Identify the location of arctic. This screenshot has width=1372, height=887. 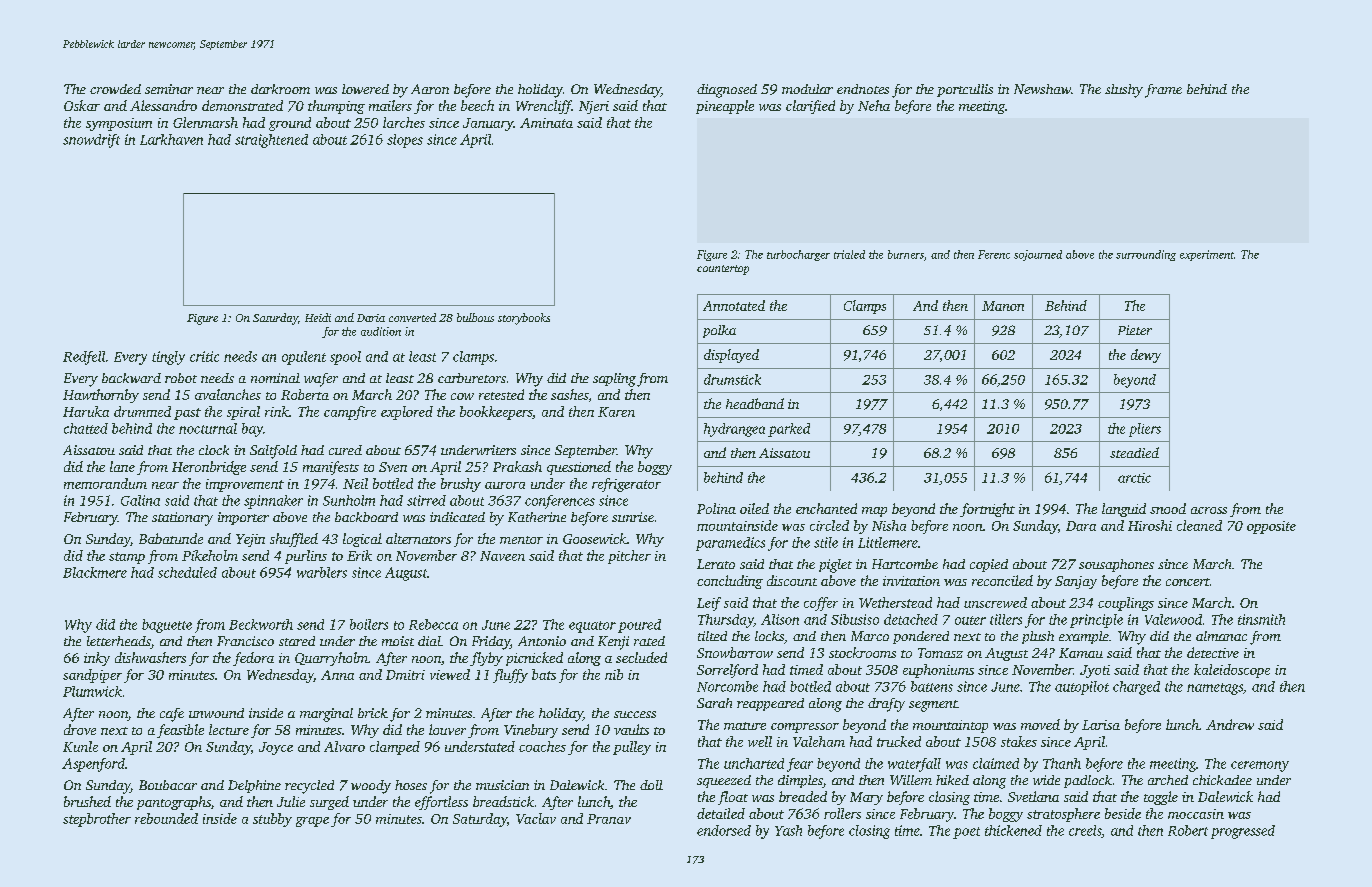
(1134, 478).
